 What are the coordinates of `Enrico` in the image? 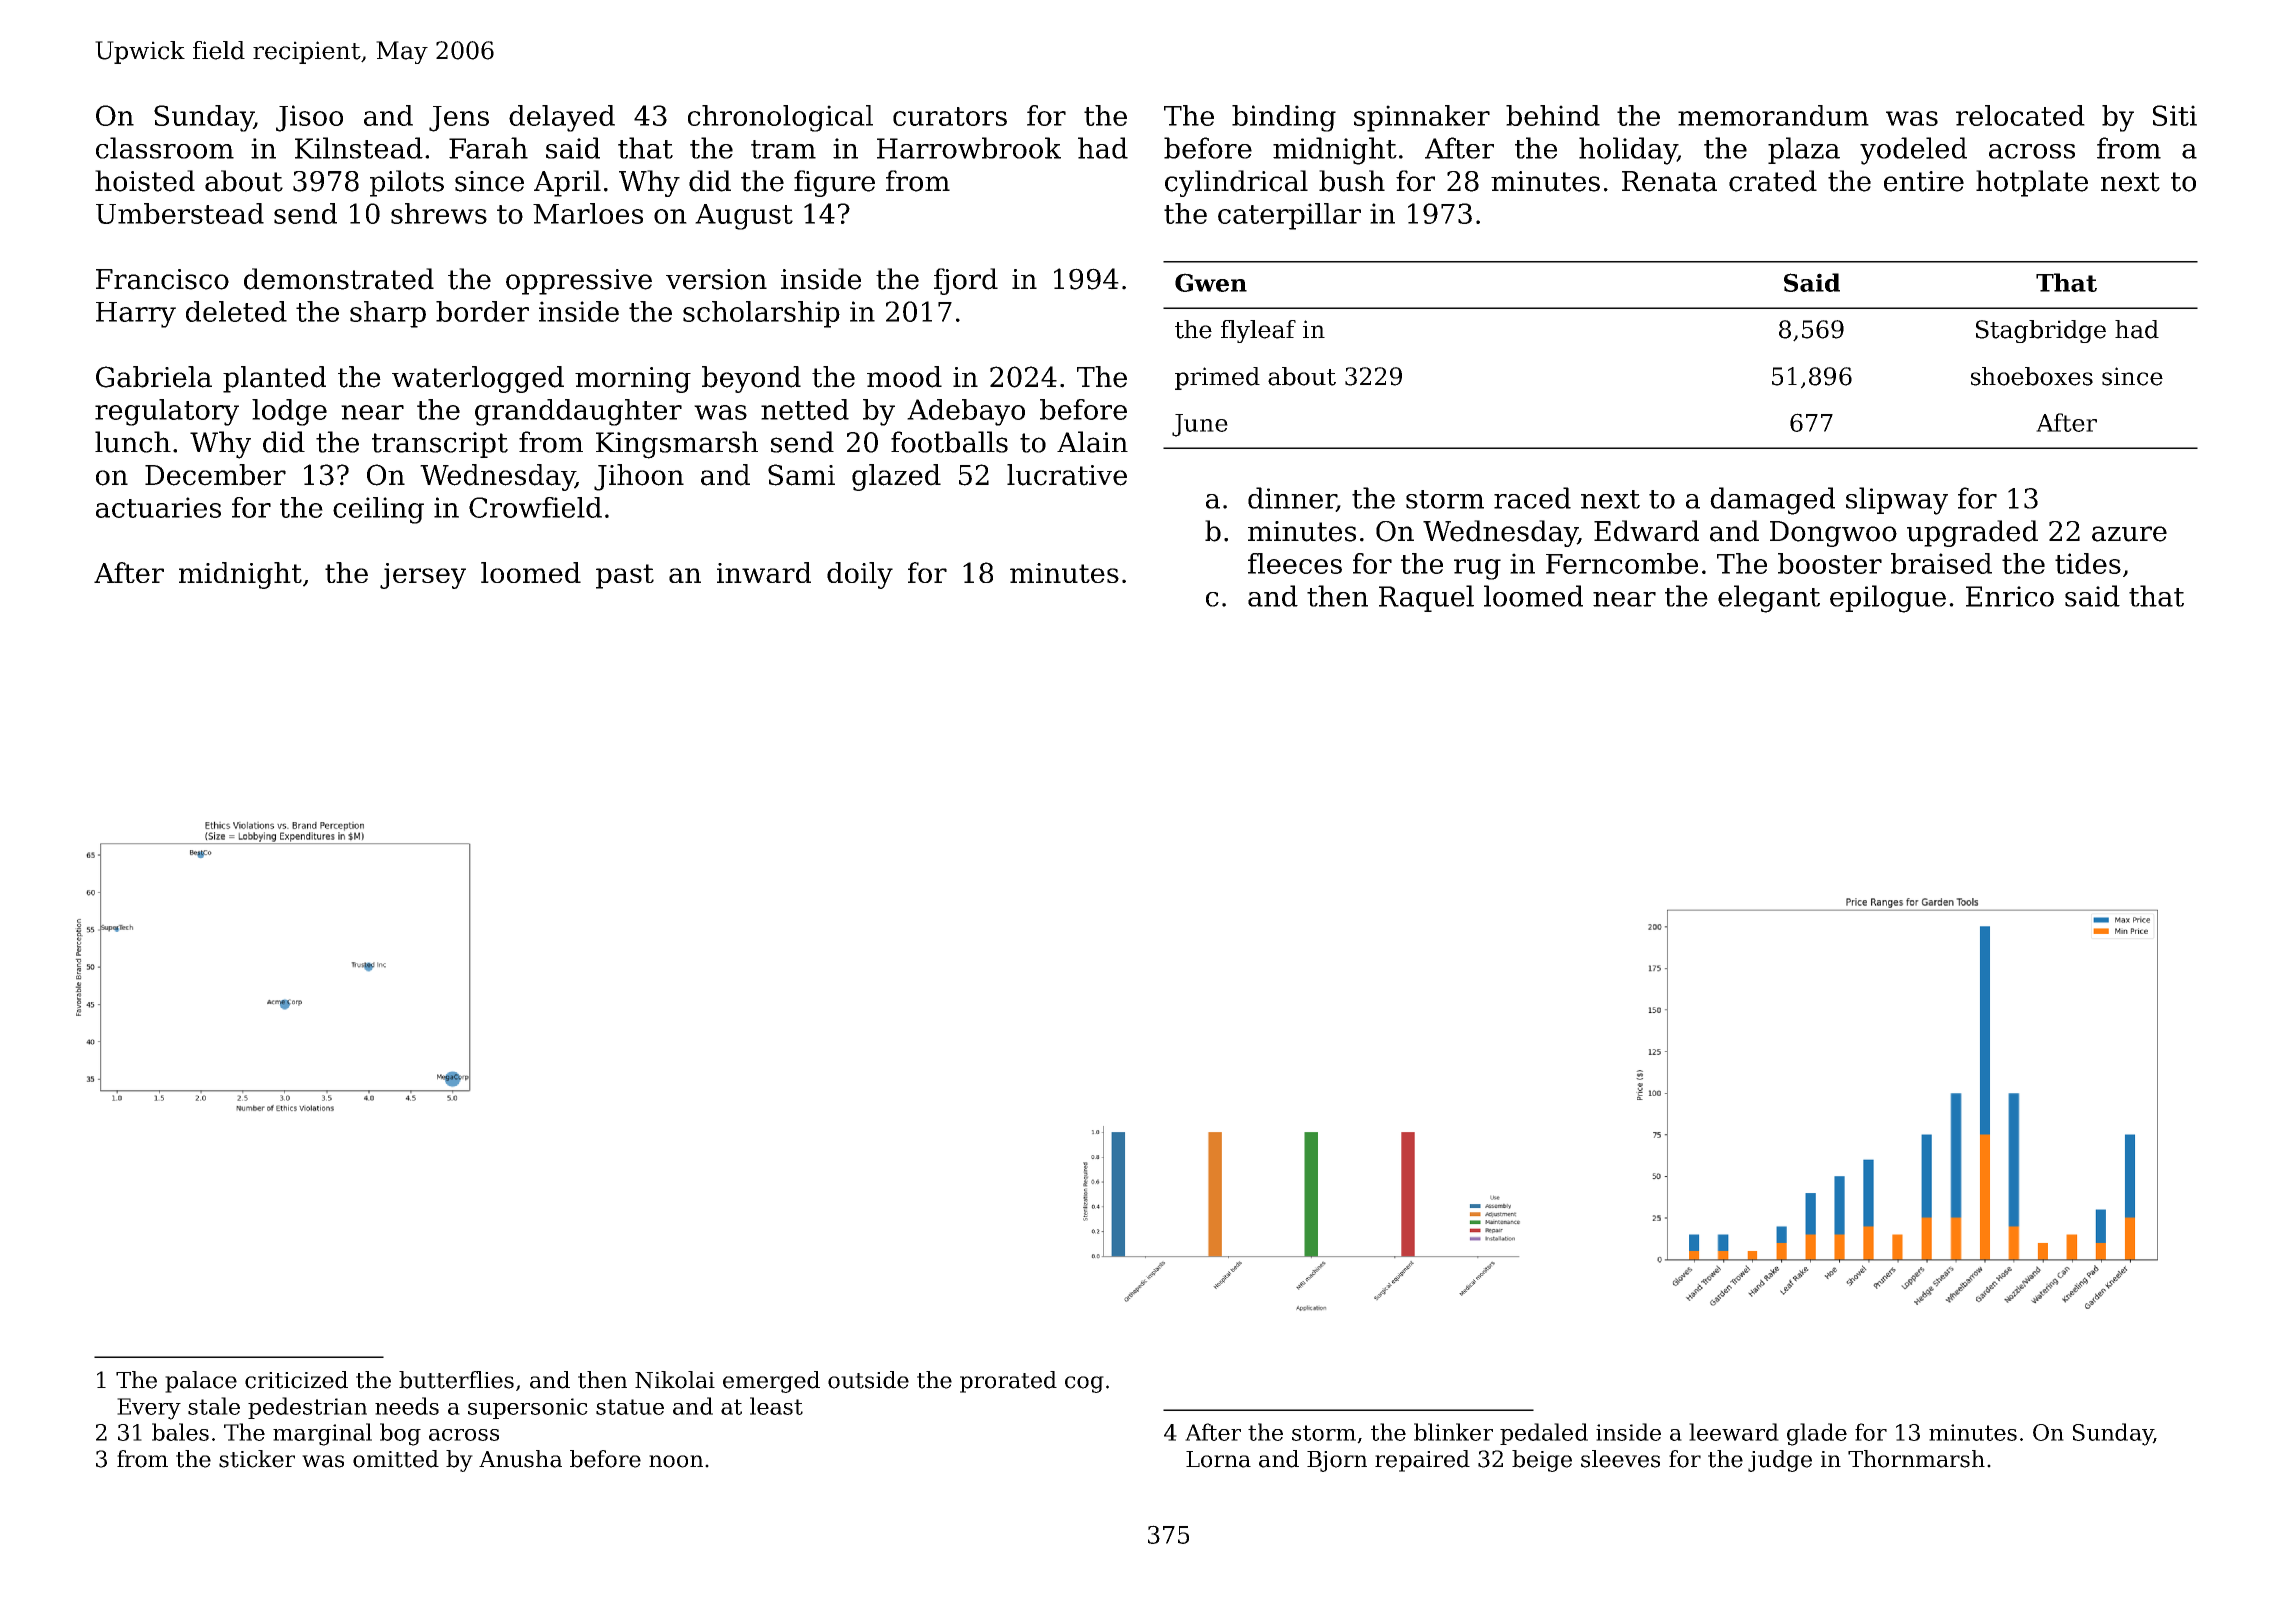 It's located at (2010, 596).
